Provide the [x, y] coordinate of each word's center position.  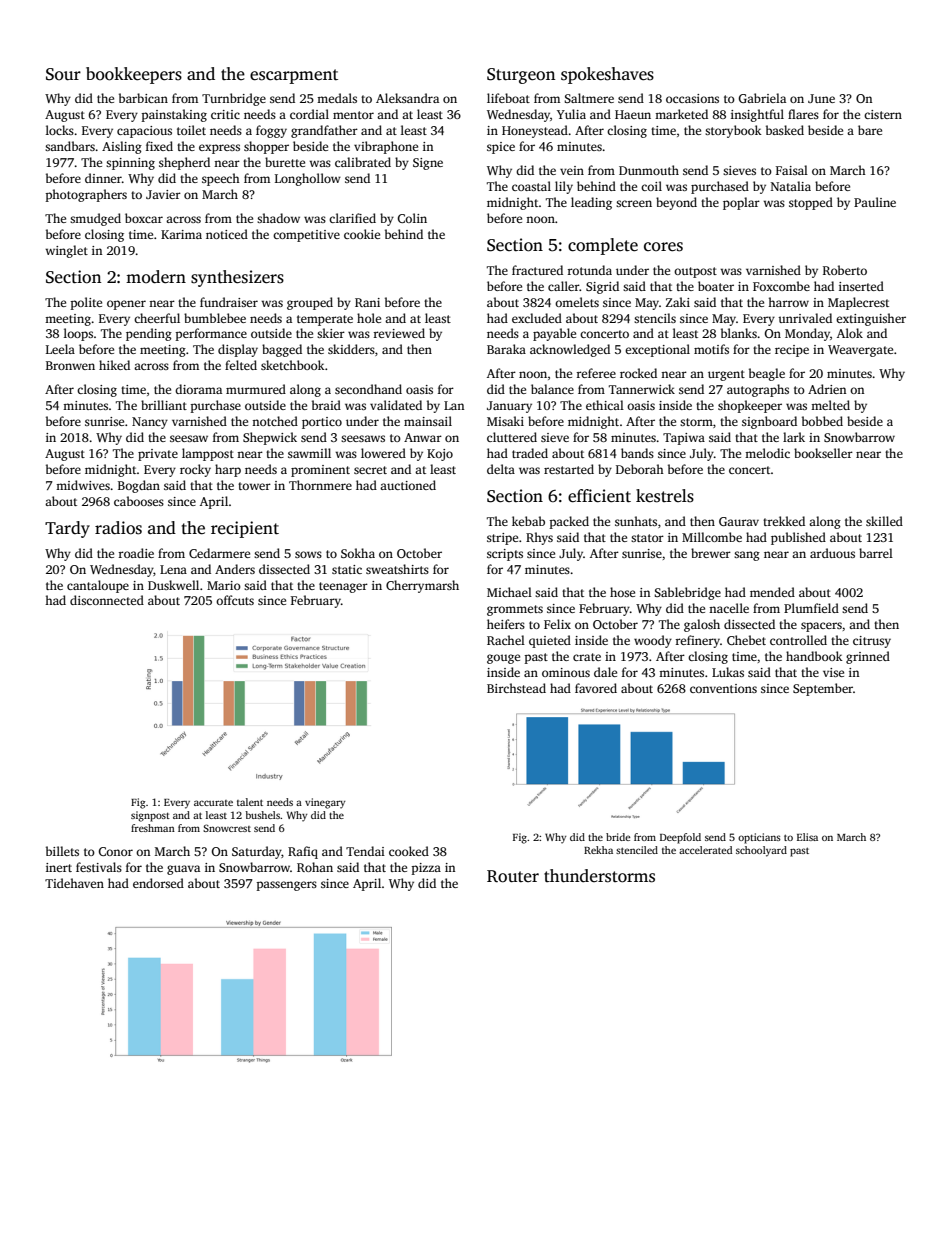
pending [149, 334]
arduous [832, 553]
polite [86, 303]
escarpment [294, 76]
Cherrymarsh [422, 586]
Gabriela [762, 98]
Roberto [845, 270]
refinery [698, 641]
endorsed [158, 883]
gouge [503, 659]
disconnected [107, 600]
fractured [537, 270]
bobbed [822, 421]
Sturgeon [521, 76]
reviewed [399, 333]
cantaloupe [98, 586]
